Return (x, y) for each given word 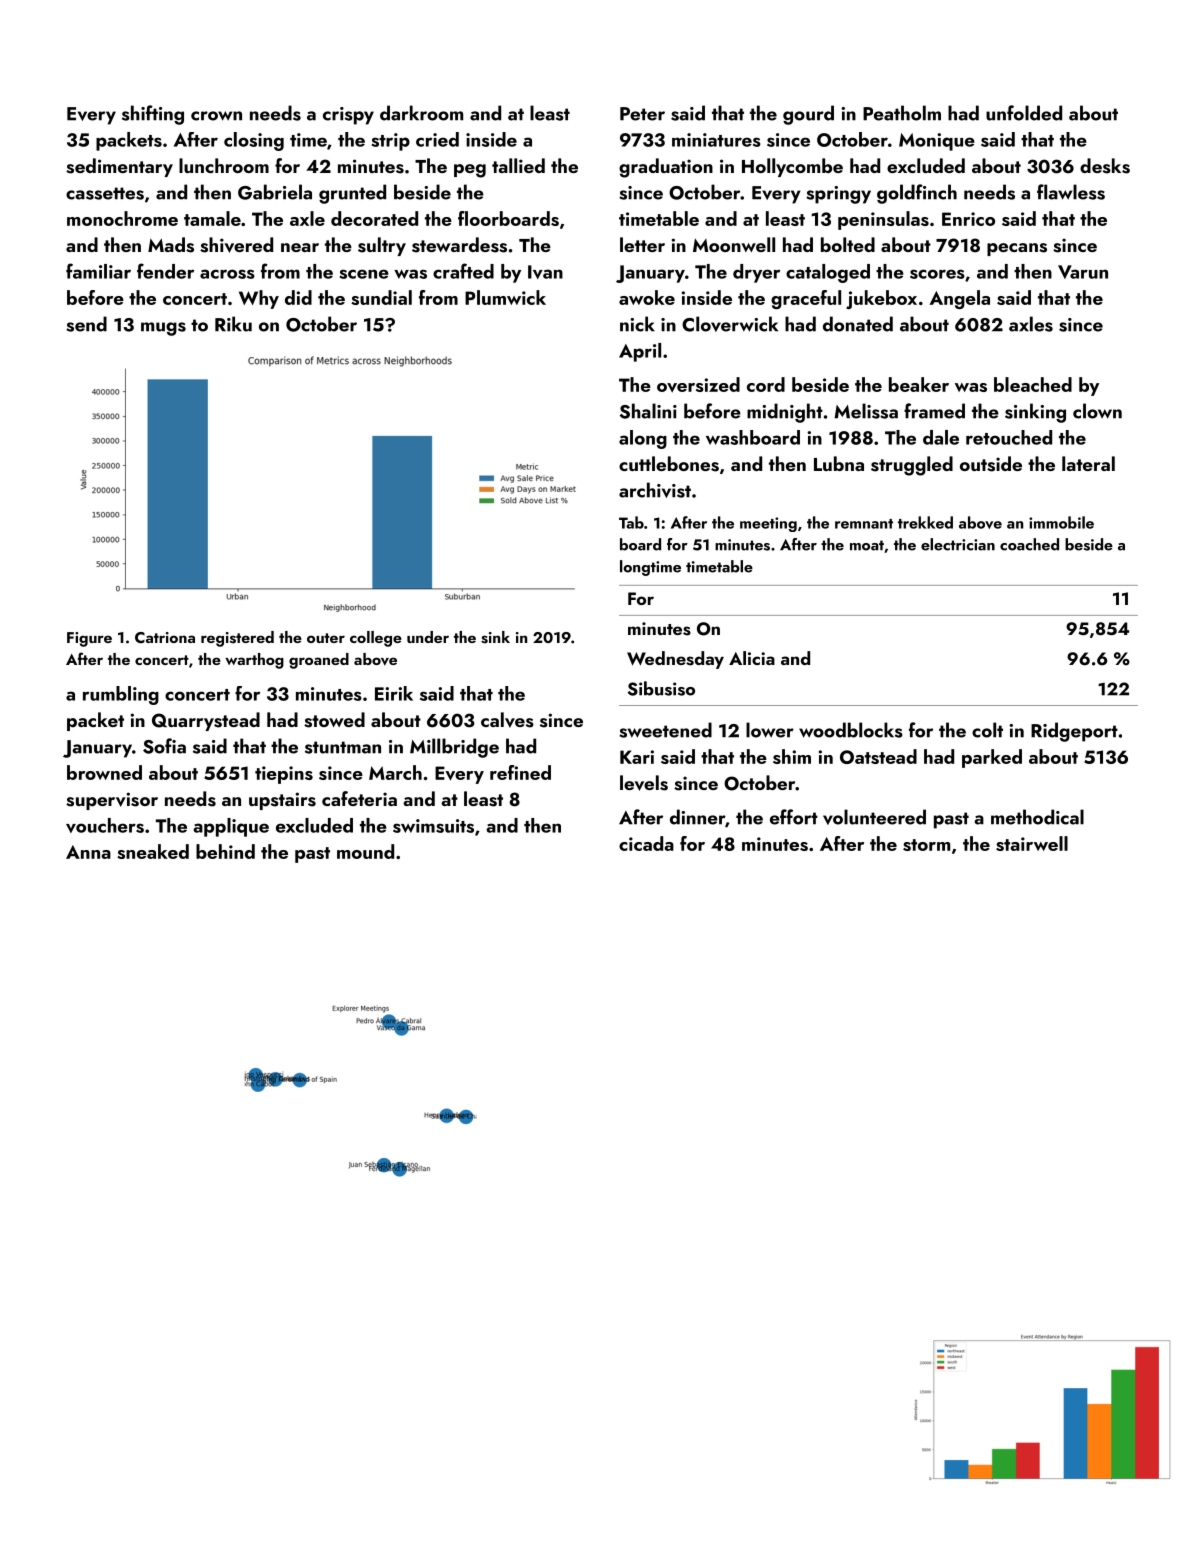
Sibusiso (661, 688)
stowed (334, 720)
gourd (808, 115)
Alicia (752, 658)
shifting (153, 115)
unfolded (1024, 113)
